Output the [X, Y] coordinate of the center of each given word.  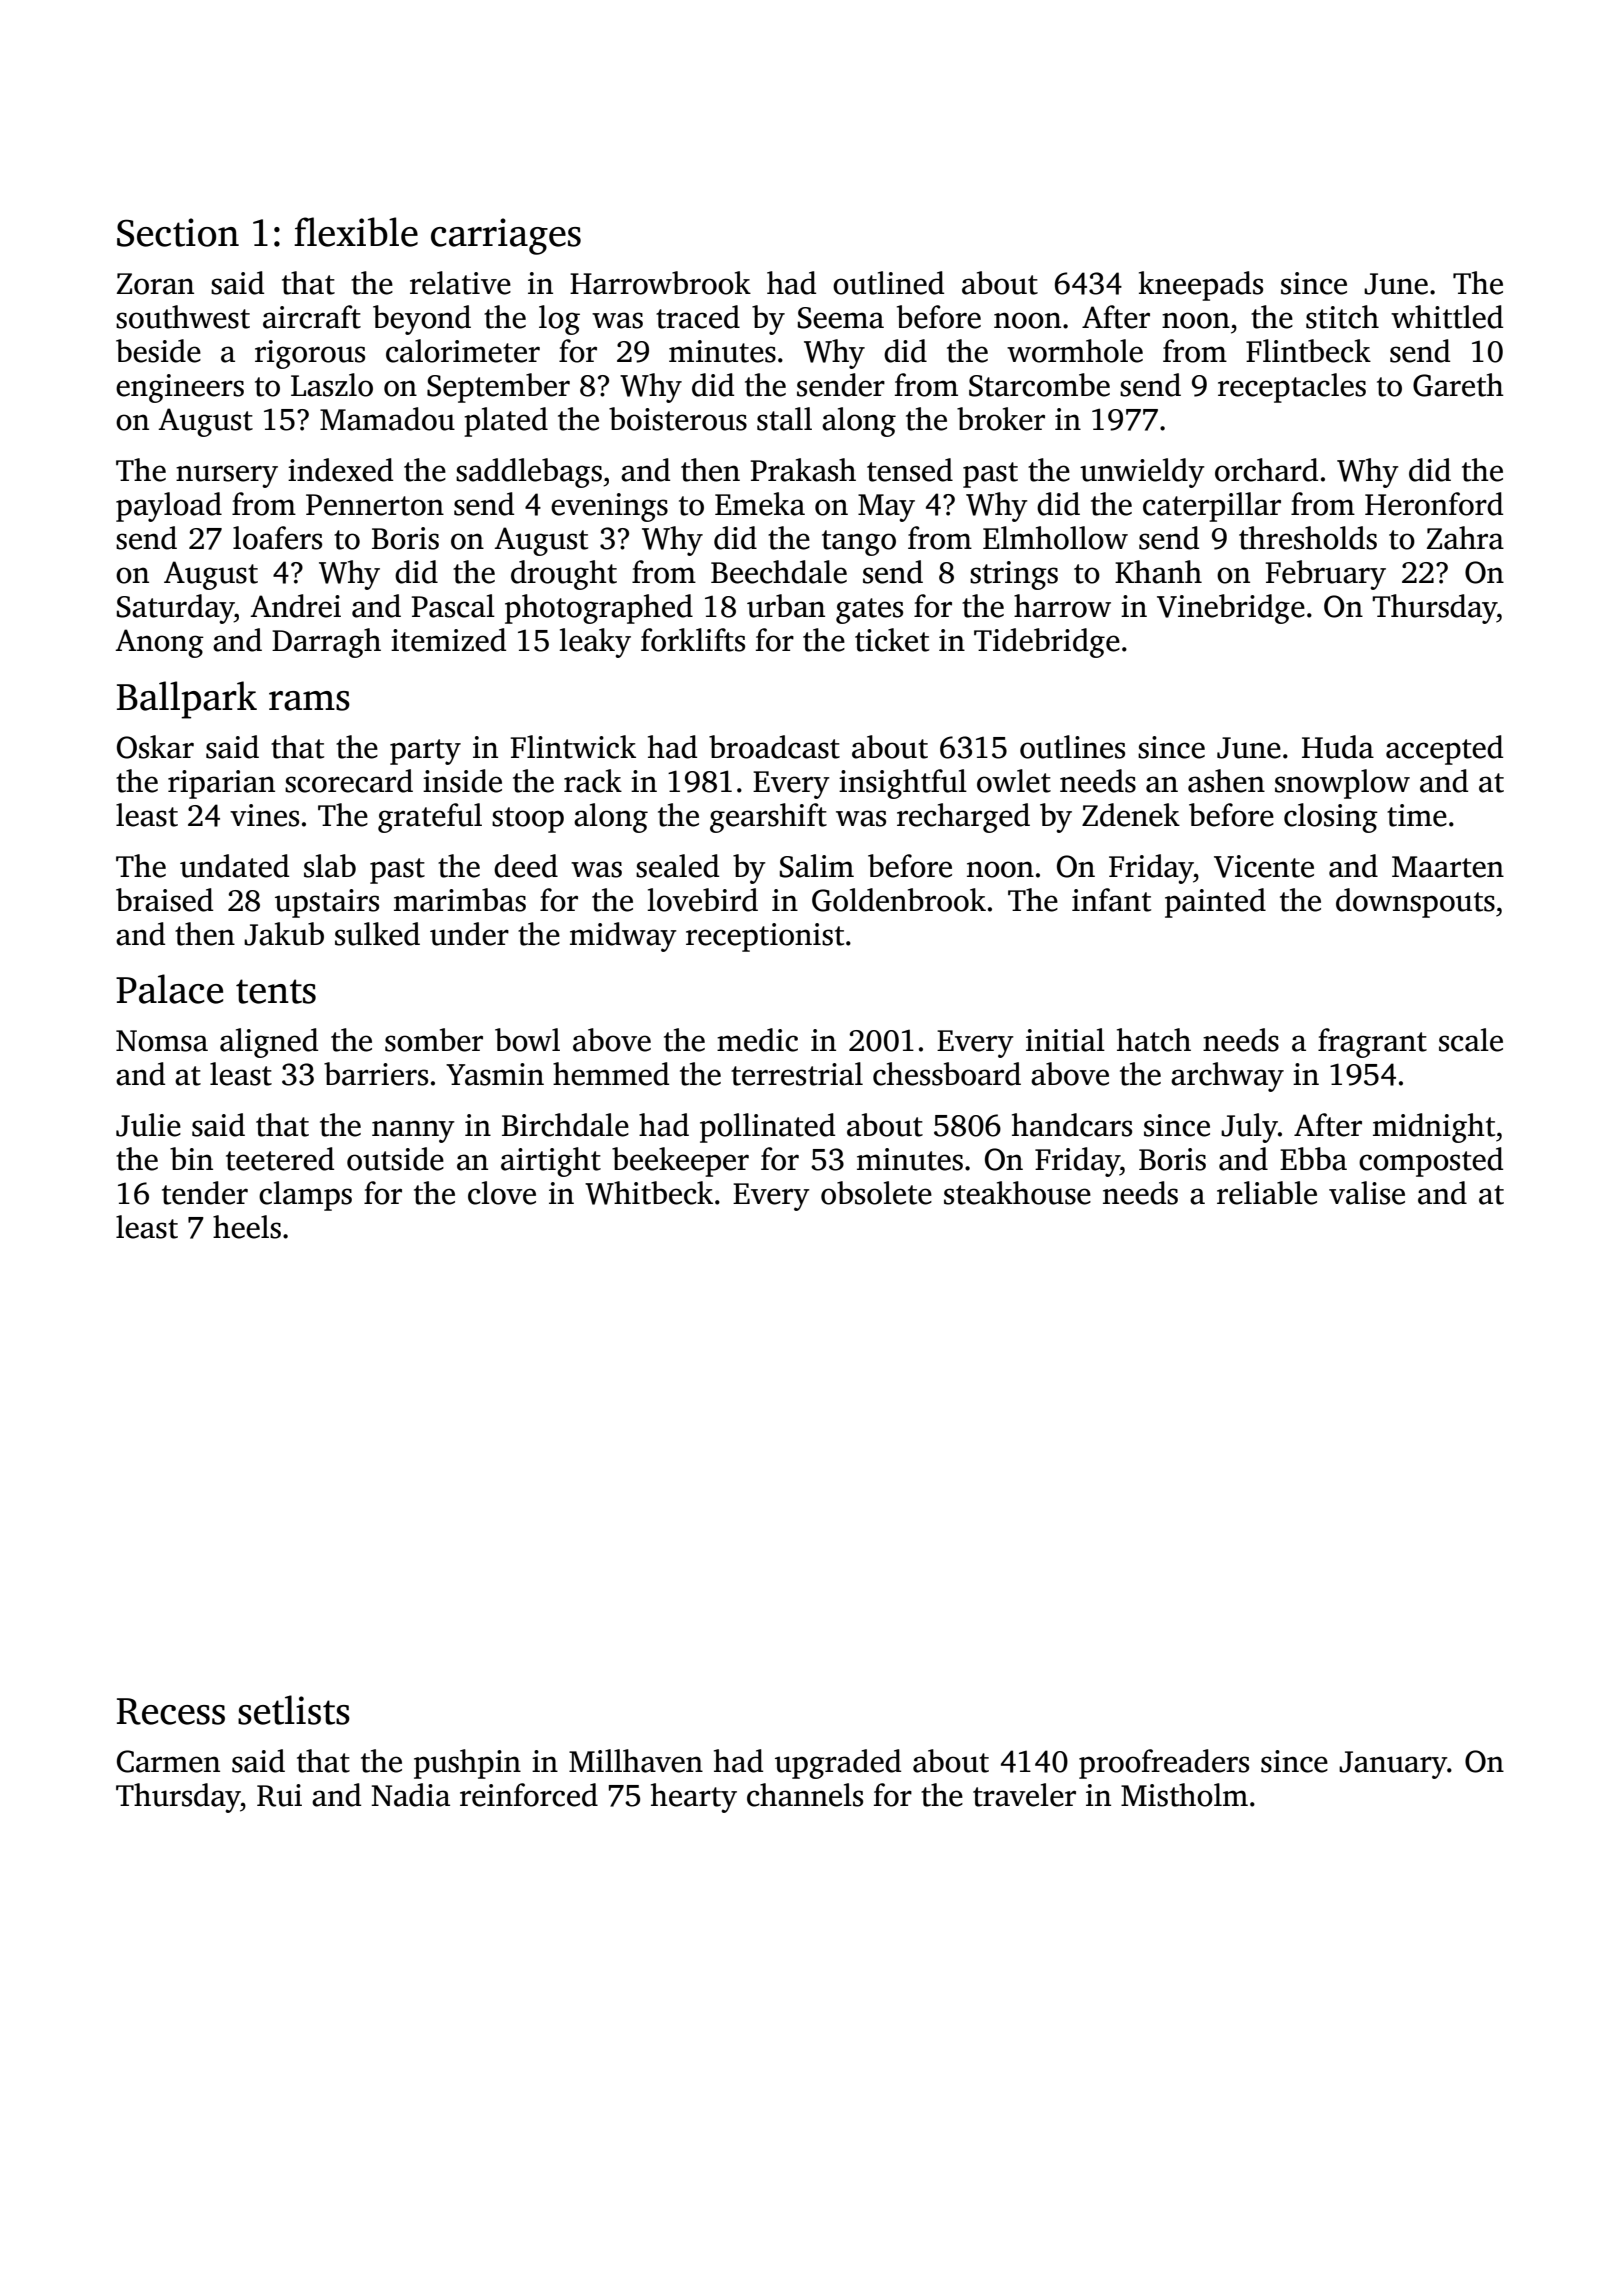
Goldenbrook [899, 900]
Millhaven [636, 1761]
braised [164, 900]
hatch [1154, 1040]
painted [1215, 903]
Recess [171, 1711]
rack [593, 781]
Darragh [326, 643]
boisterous [678, 419]
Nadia [410, 1795]
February [1325, 575]
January [1393, 1765]
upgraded [838, 1764]
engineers [180, 388]
